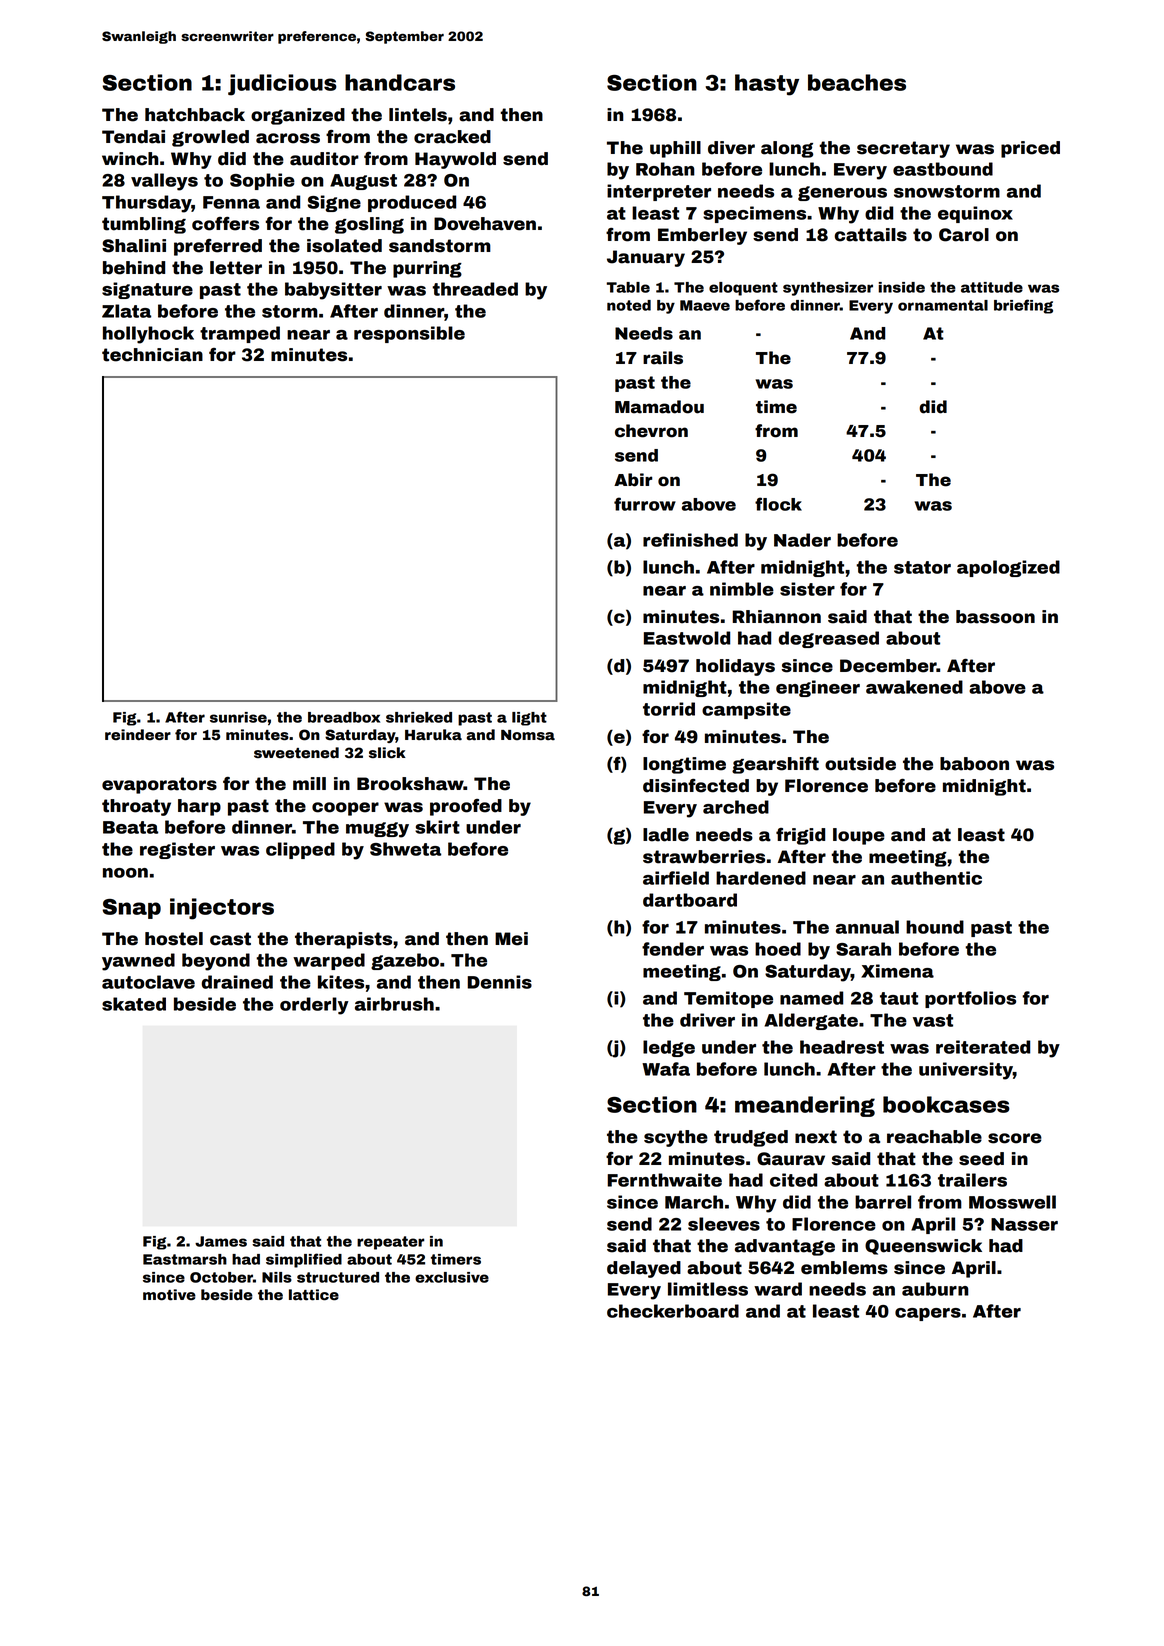 Image resolution: width=1164 pixels, height=1646 pixels. I want to click on lattice, so click(314, 1295).
